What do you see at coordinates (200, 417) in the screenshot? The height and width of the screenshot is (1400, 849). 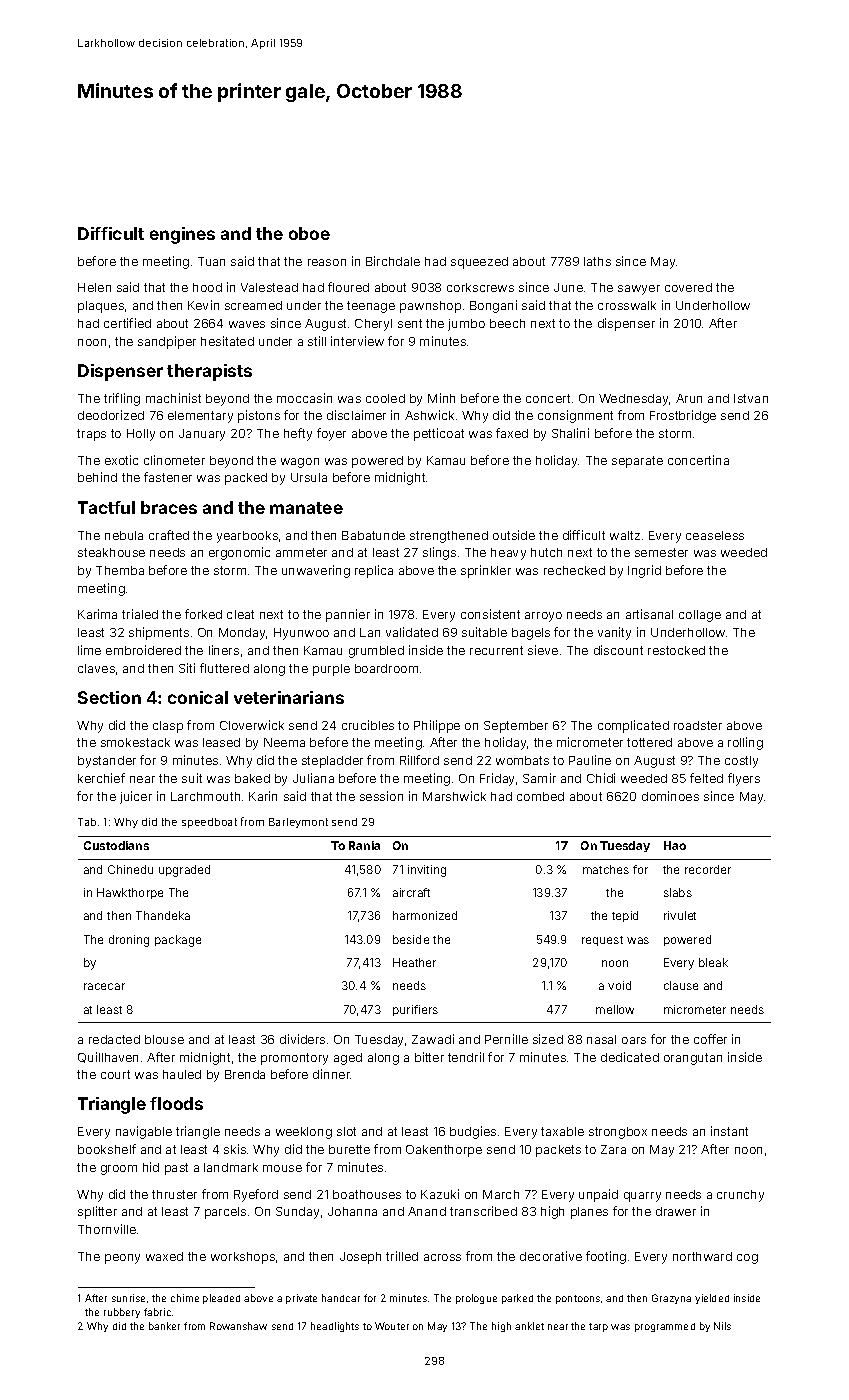 I see `elementary` at bounding box center [200, 417].
